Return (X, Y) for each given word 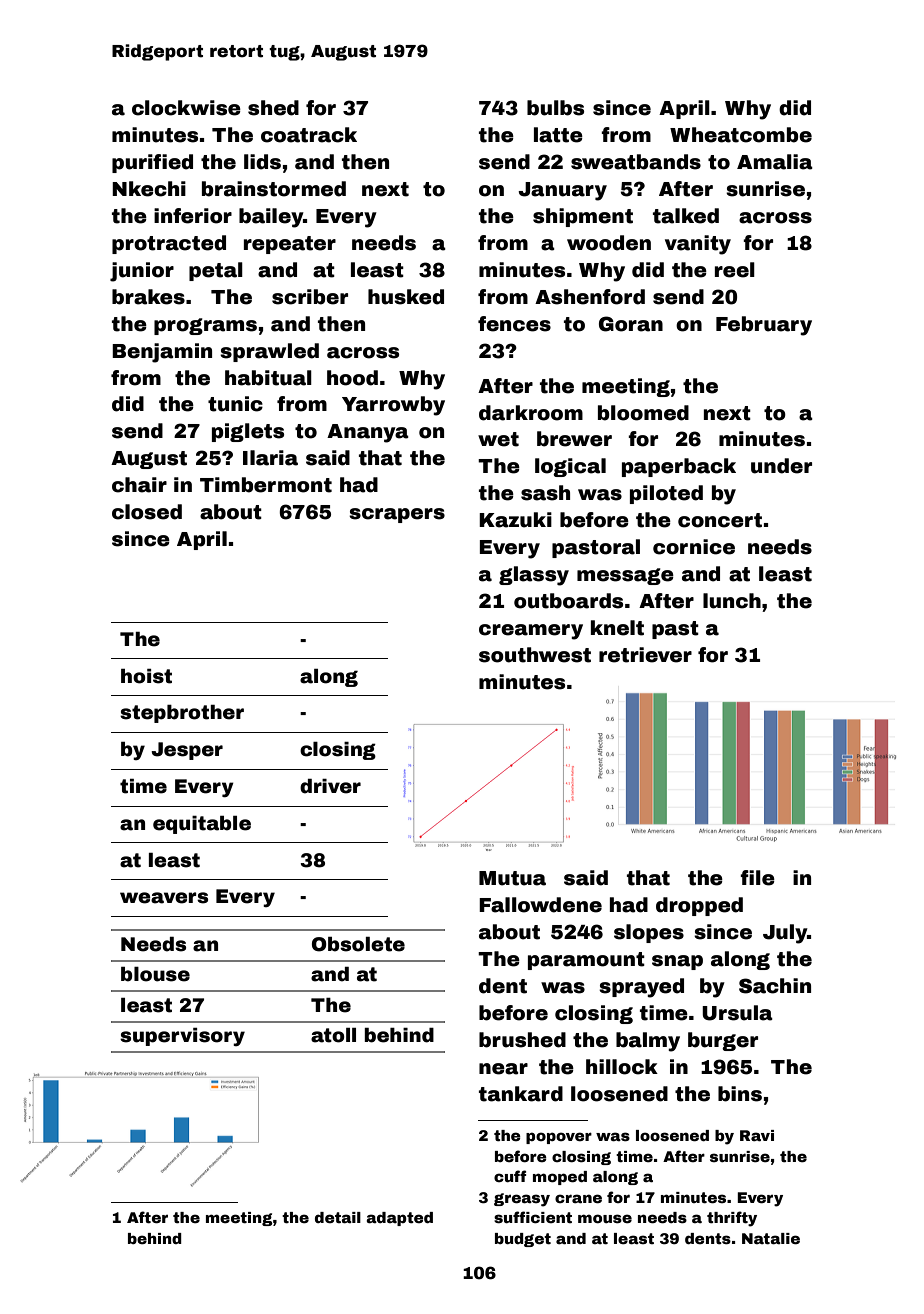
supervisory (182, 1037)
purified (152, 163)
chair (139, 485)
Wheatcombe (741, 135)
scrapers (397, 515)
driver (330, 786)
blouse (155, 974)
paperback (679, 467)
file (757, 878)
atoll (333, 1035)
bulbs (555, 108)
